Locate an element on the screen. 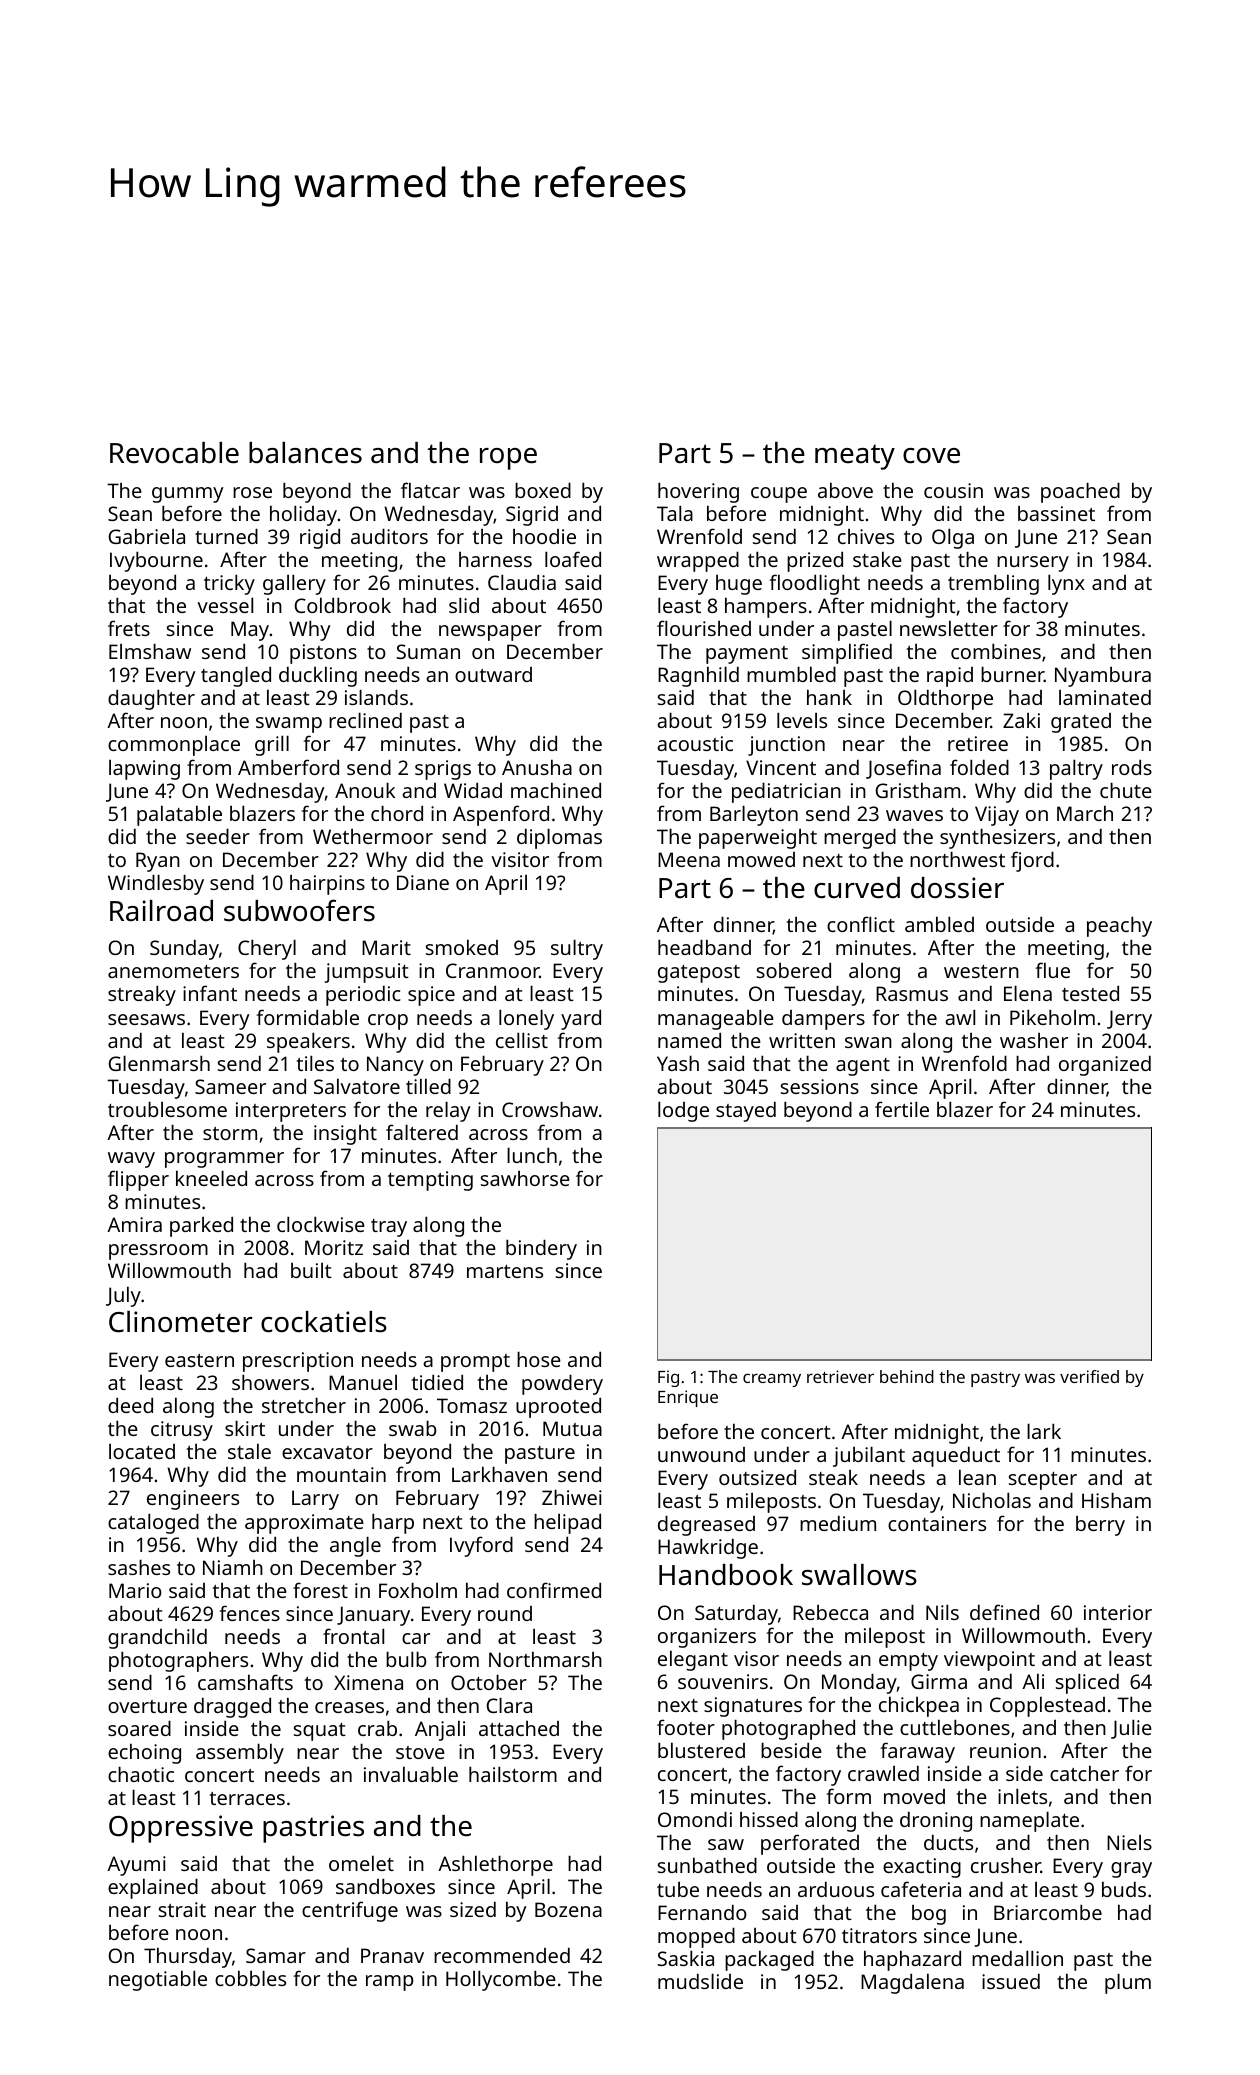 This screenshot has height=2075, width=1260. Northmarsh is located at coordinates (545, 1659).
